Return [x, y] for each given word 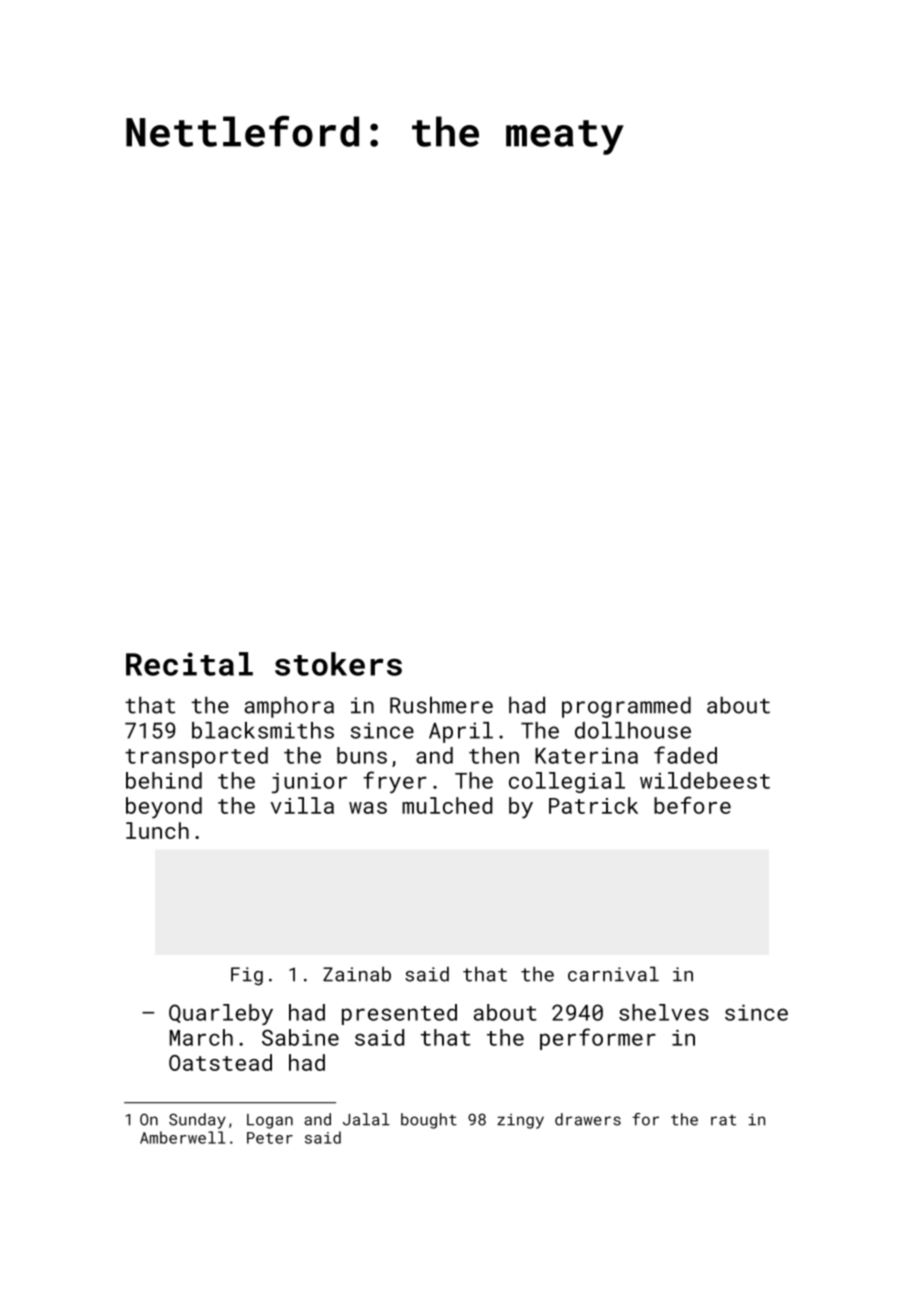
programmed [626, 707]
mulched [447, 805]
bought [429, 1121]
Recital [189, 664]
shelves [664, 1012]
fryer [395, 782]
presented [399, 1014]
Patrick [593, 805]
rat [723, 1120]
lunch [157, 830]
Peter [270, 1138]
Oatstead [220, 1062]
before [692, 805]
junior [309, 783]
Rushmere [441, 705]
